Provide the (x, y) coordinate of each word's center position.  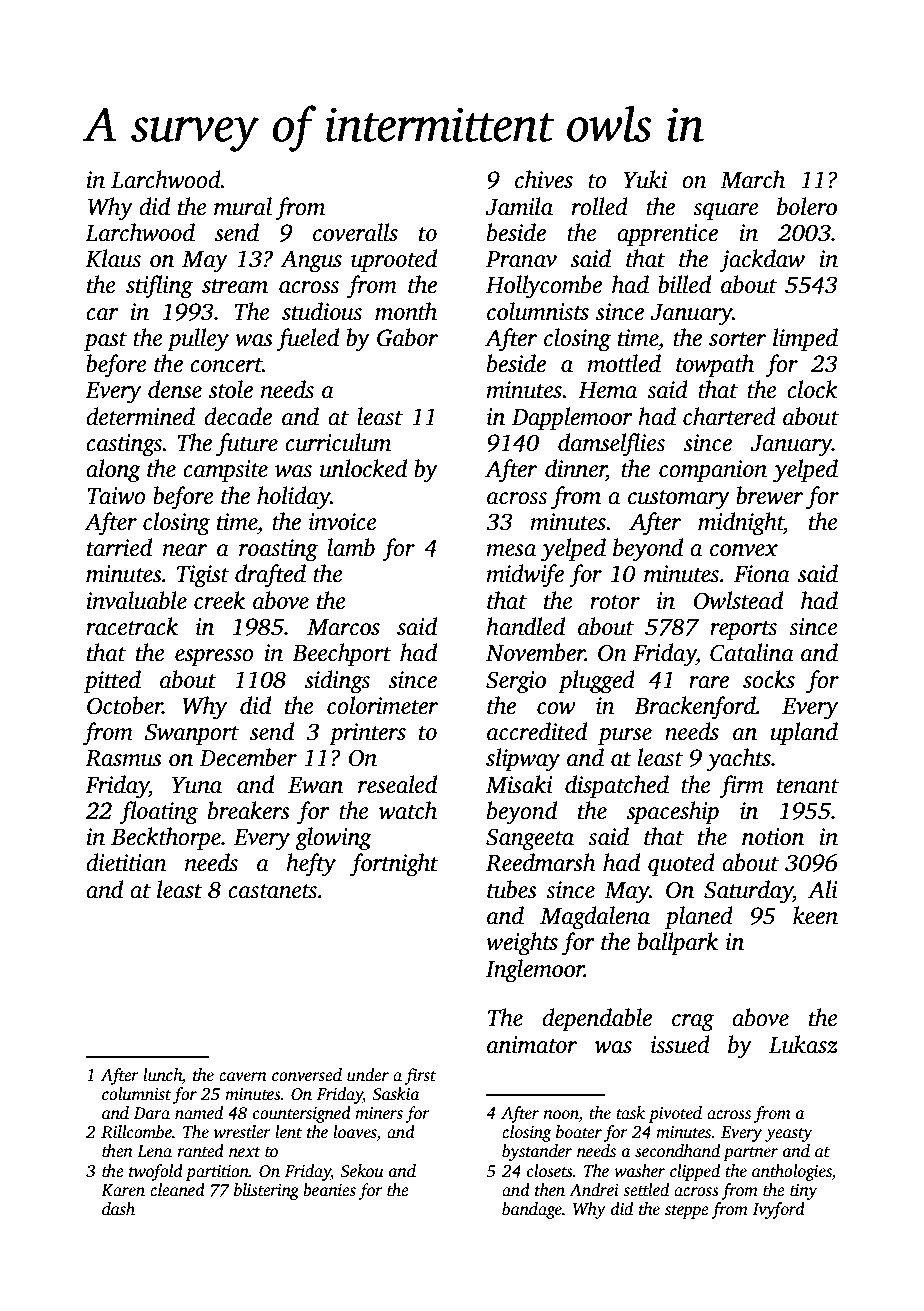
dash (118, 1209)
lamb (351, 547)
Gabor (407, 337)
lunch (162, 1075)
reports (743, 630)
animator (532, 1045)
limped (805, 339)
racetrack (132, 626)
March (752, 179)
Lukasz (803, 1044)
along (113, 471)
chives (544, 179)
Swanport (192, 734)
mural (243, 206)
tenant (808, 786)
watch (407, 810)
